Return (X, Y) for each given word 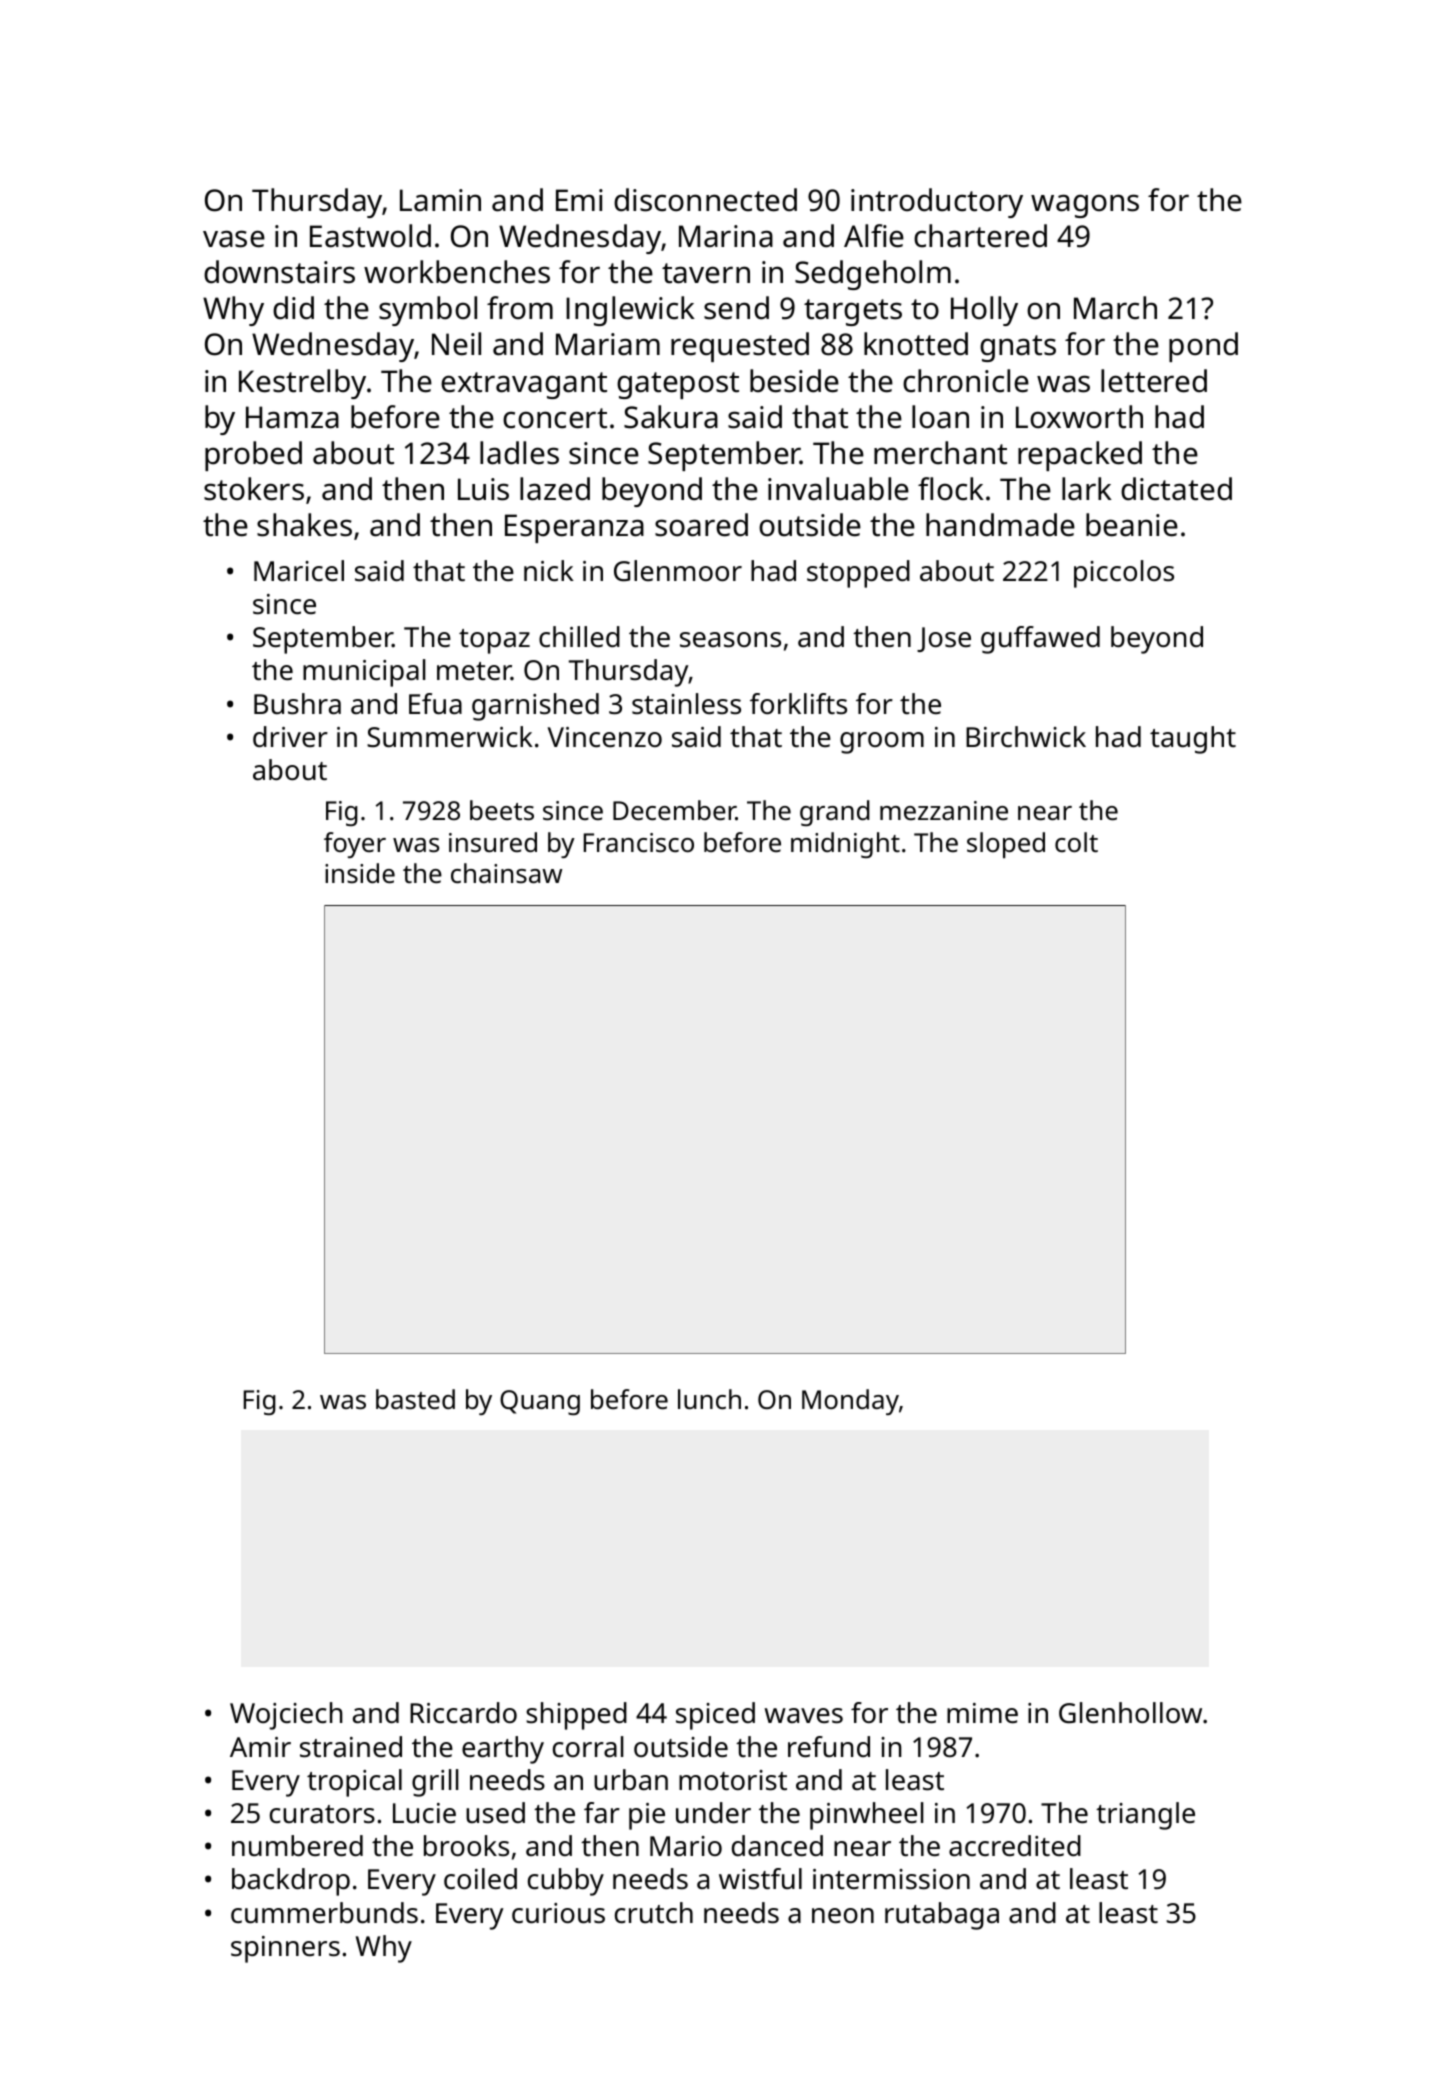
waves (803, 1716)
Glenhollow (1130, 1713)
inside (360, 873)
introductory (937, 203)
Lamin (440, 200)
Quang (540, 1402)
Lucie (424, 1813)
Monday (850, 1402)
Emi (579, 200)
